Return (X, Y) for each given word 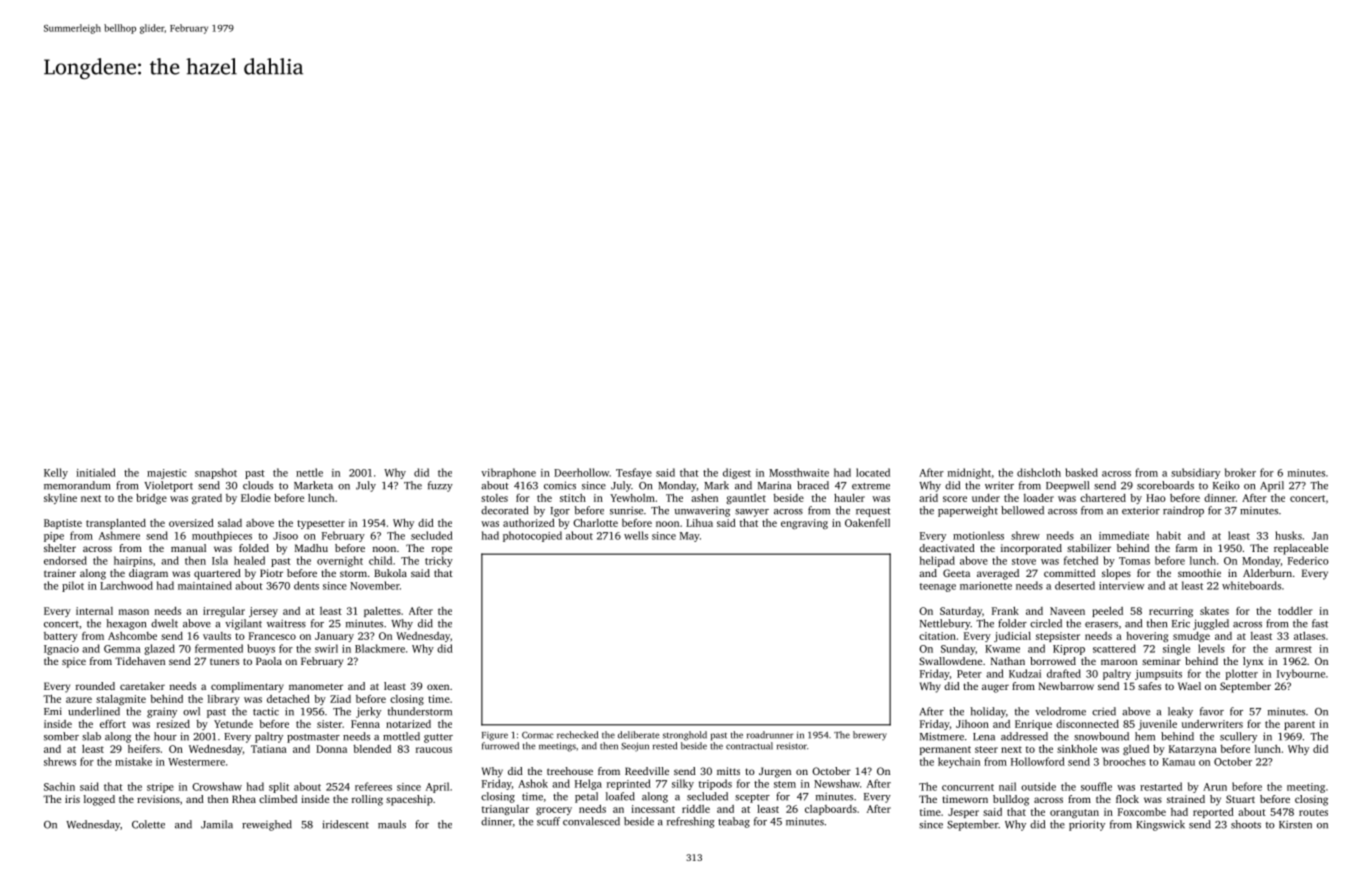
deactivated (947, 548)
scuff (548, 821)
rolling (367, 800)
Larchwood (126, 585)
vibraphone (508, 473)
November (375, 585)
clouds (258, 485)
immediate (1124, 535)
